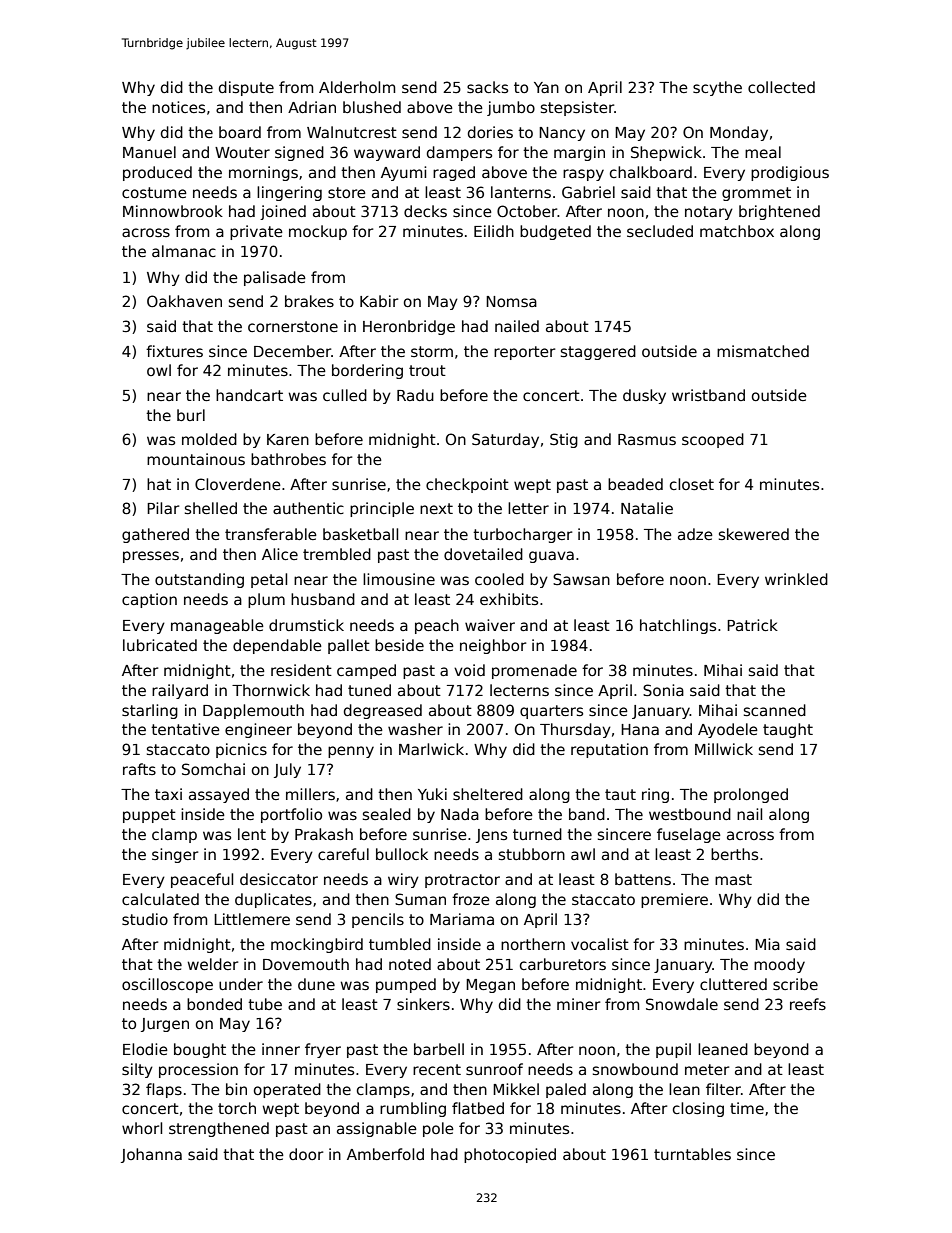 The image size is (952, 1233). I want to click on almanac, so click(184, 251).
